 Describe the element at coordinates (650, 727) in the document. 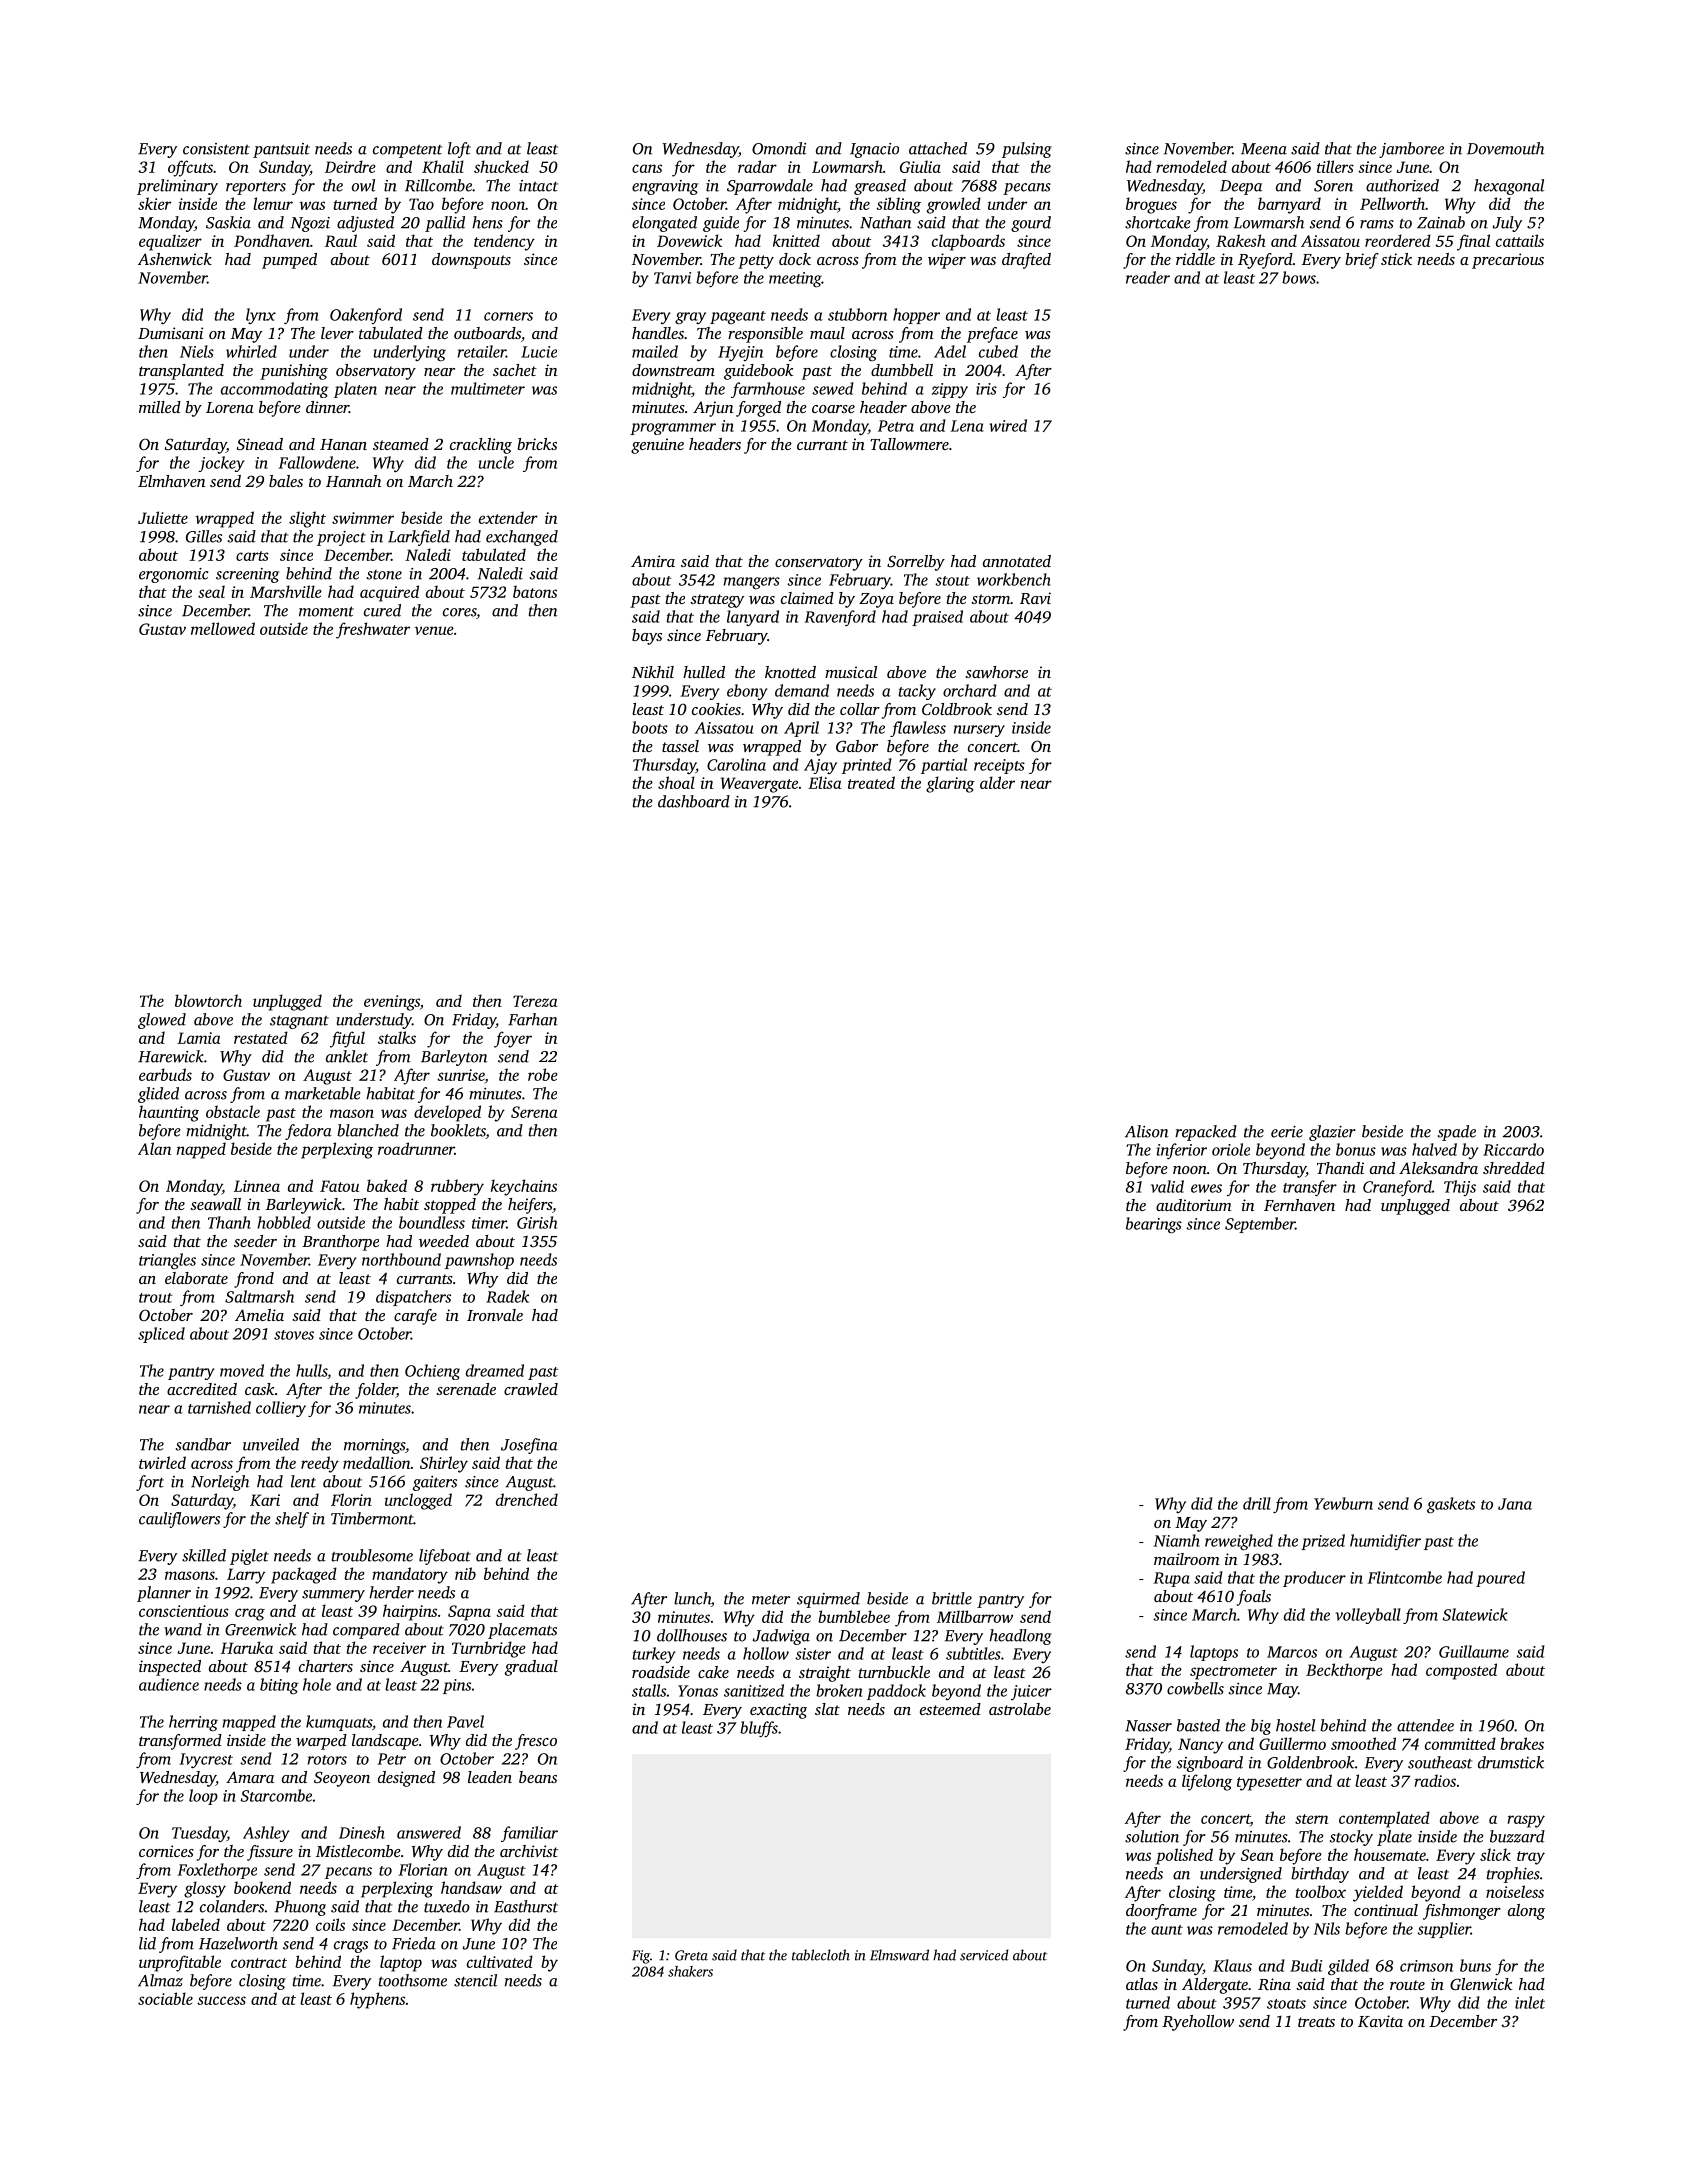

I see `boots` at that location.
